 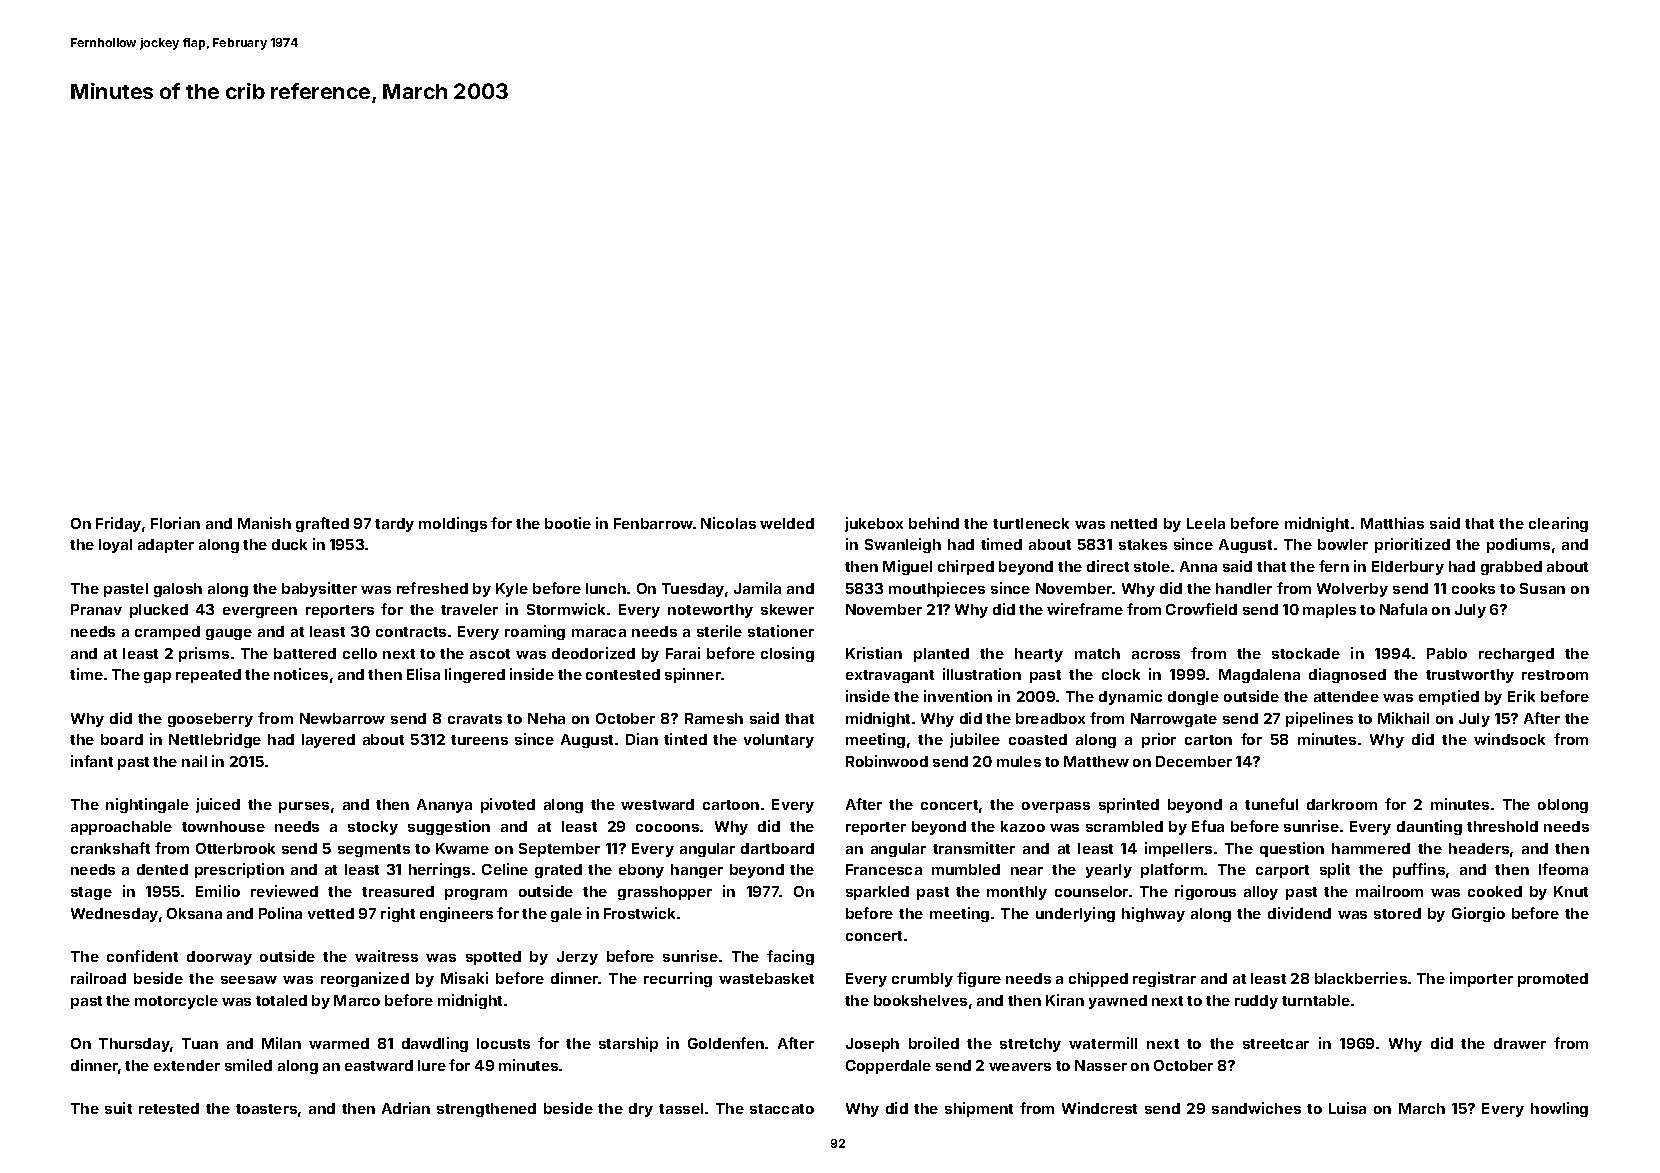 What do you see at coordinates (1521, 696) in the screenshot?
I see `Erik` at bounding box center [1521, 696].
